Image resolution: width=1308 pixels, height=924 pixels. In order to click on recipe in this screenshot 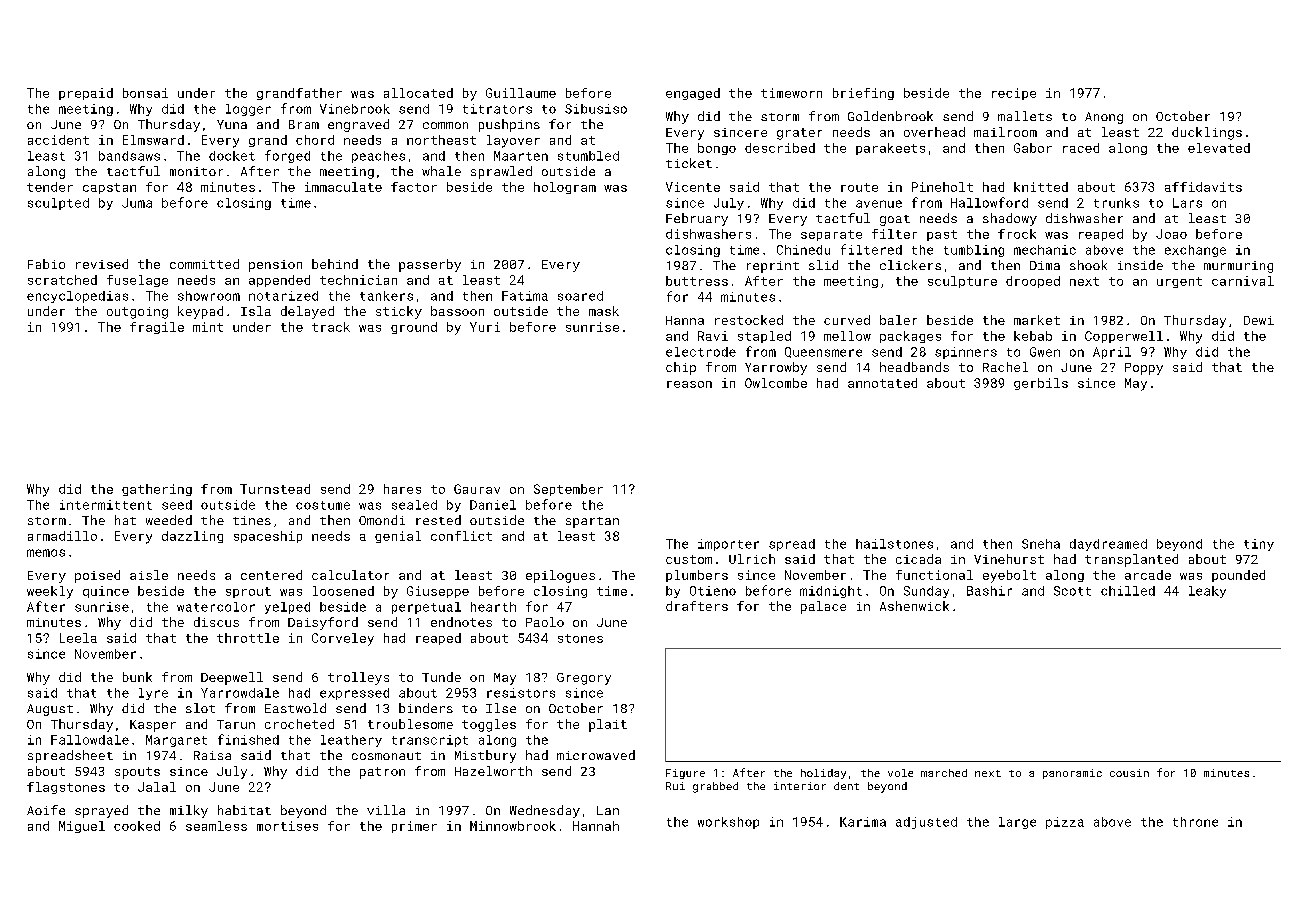, I will do `click(1014, 94)`.
